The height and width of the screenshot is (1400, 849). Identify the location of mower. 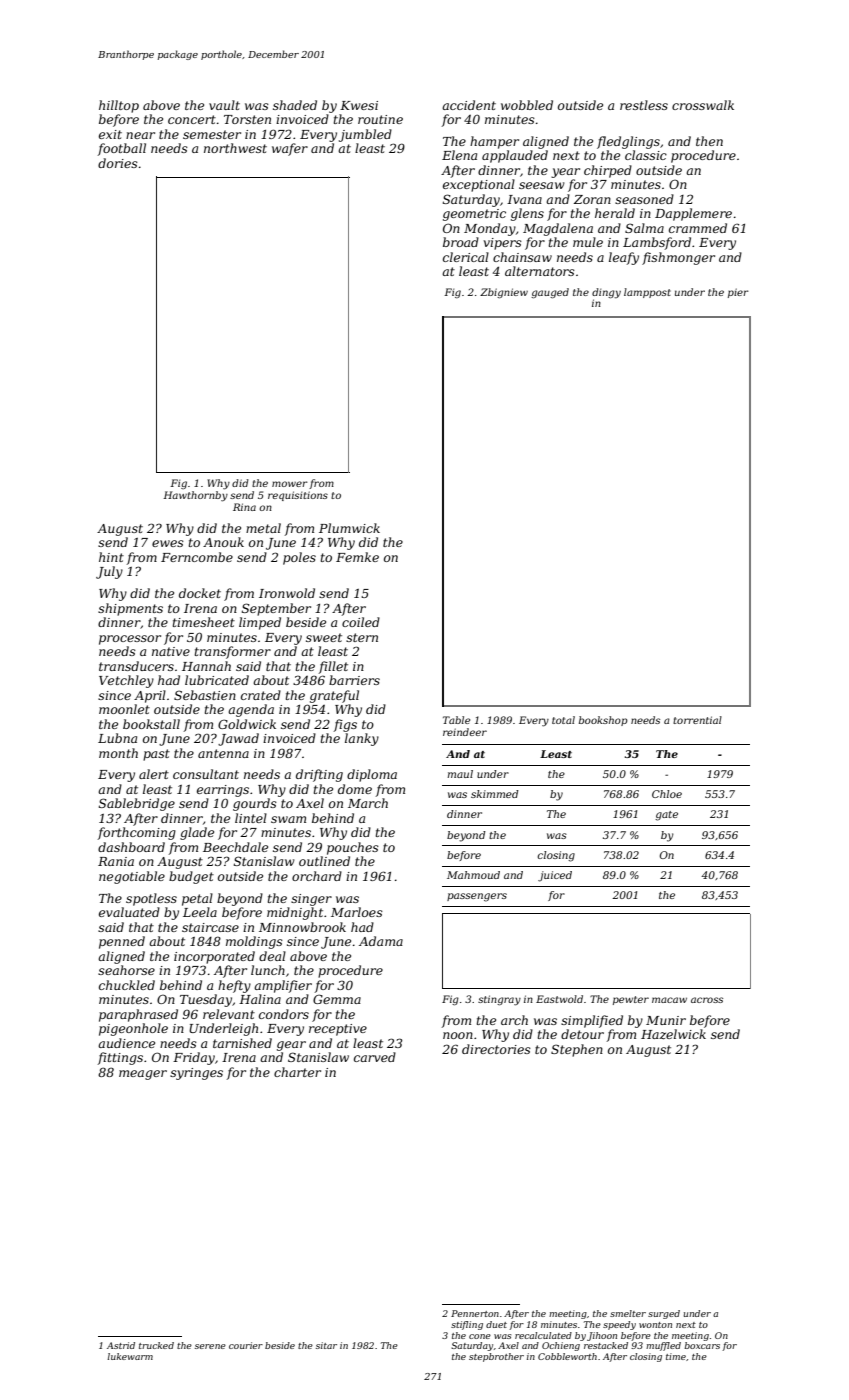
(290, 484).
